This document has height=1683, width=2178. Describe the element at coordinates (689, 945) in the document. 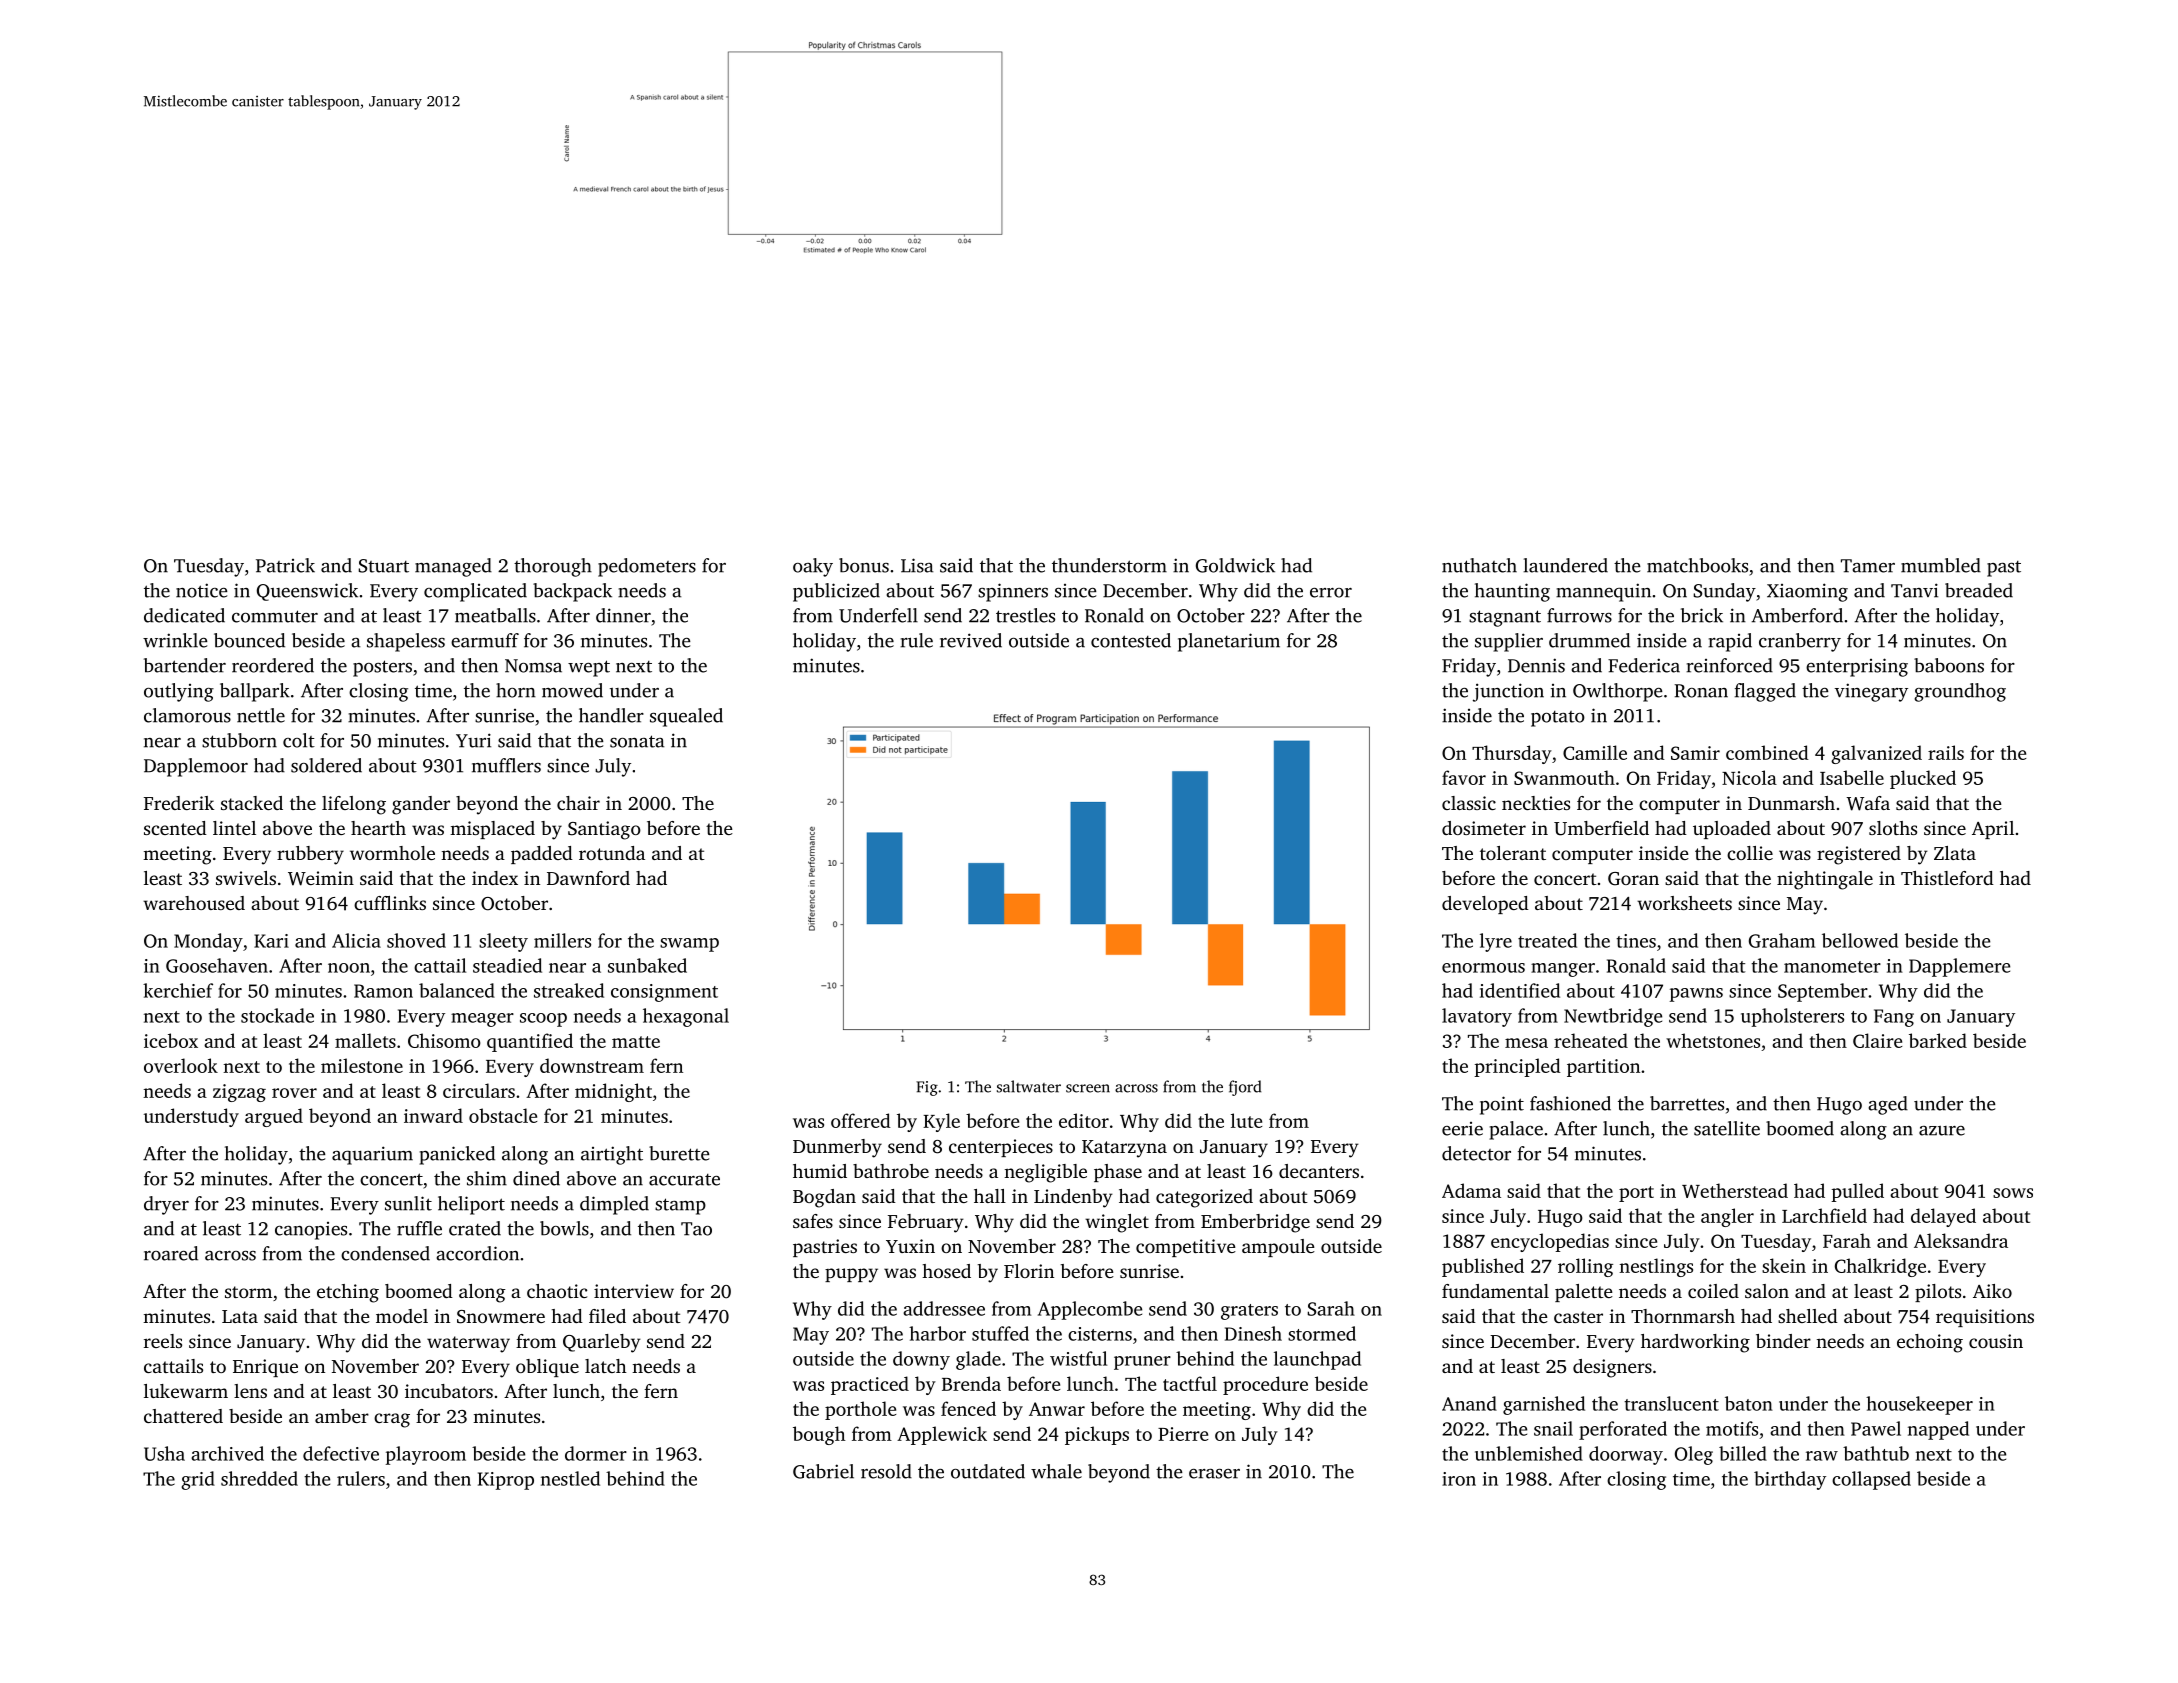

I see `swamp` at that location.
